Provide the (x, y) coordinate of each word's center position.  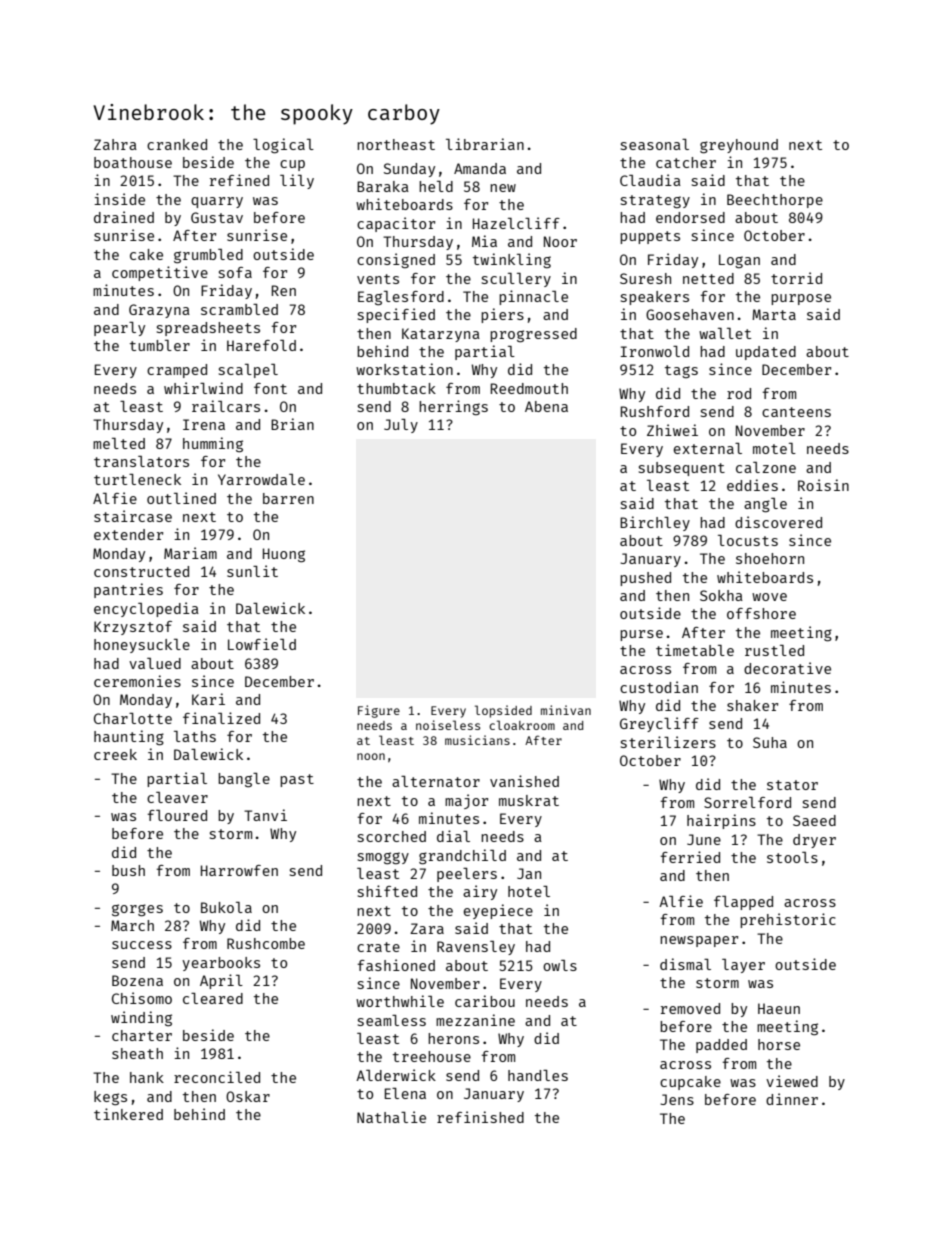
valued (155, 663)
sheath (137, 1053)
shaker (752, 705)
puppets (650, 237)
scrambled (239, 309)
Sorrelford (747, 802)
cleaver (177, 797)
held (436, 186)
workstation (404, 369)
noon (371, 756)
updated (766, 353)
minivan (566, 710)
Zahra (115, 144)
